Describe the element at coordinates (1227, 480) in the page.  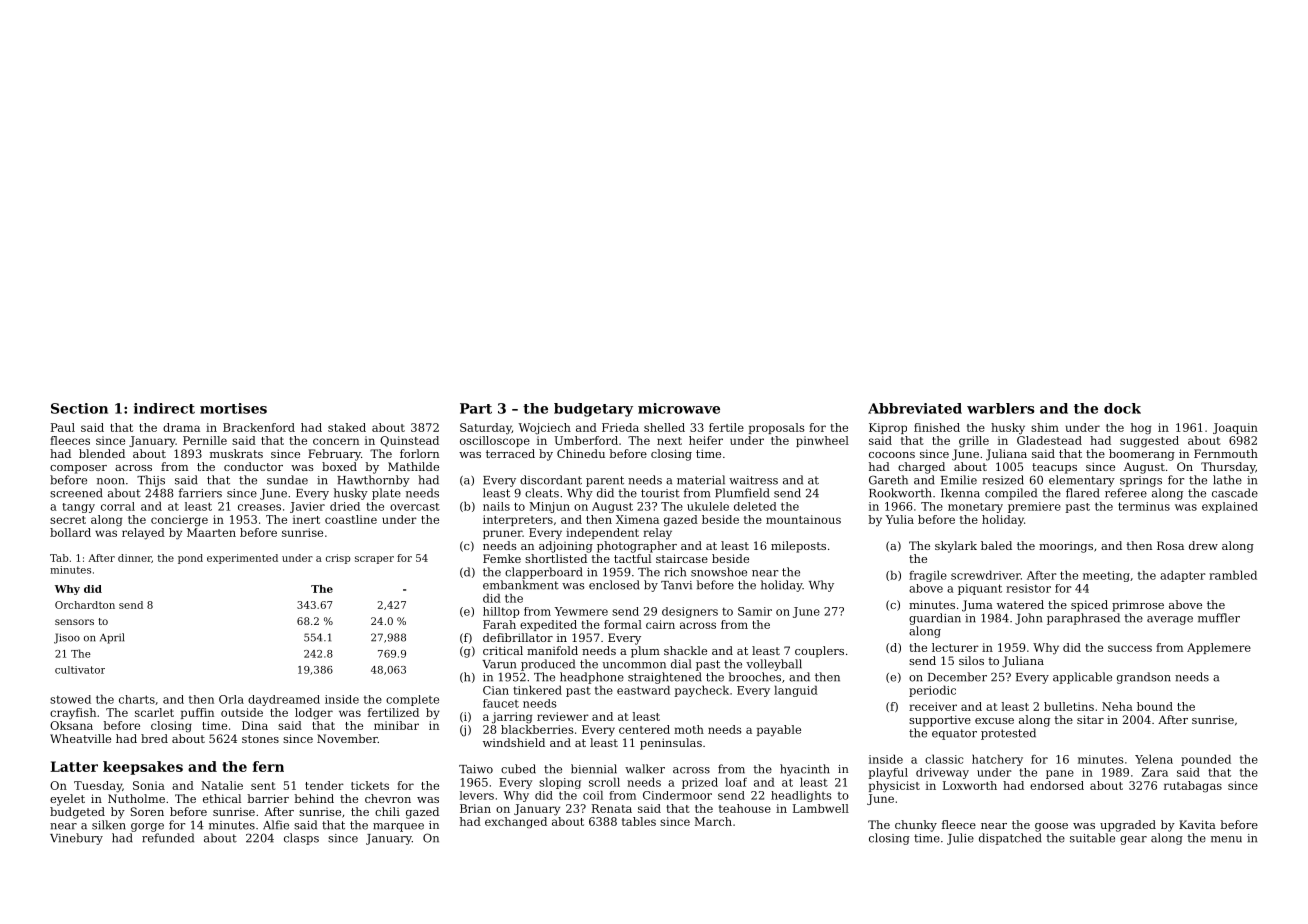
I see `lathe` at that location.
